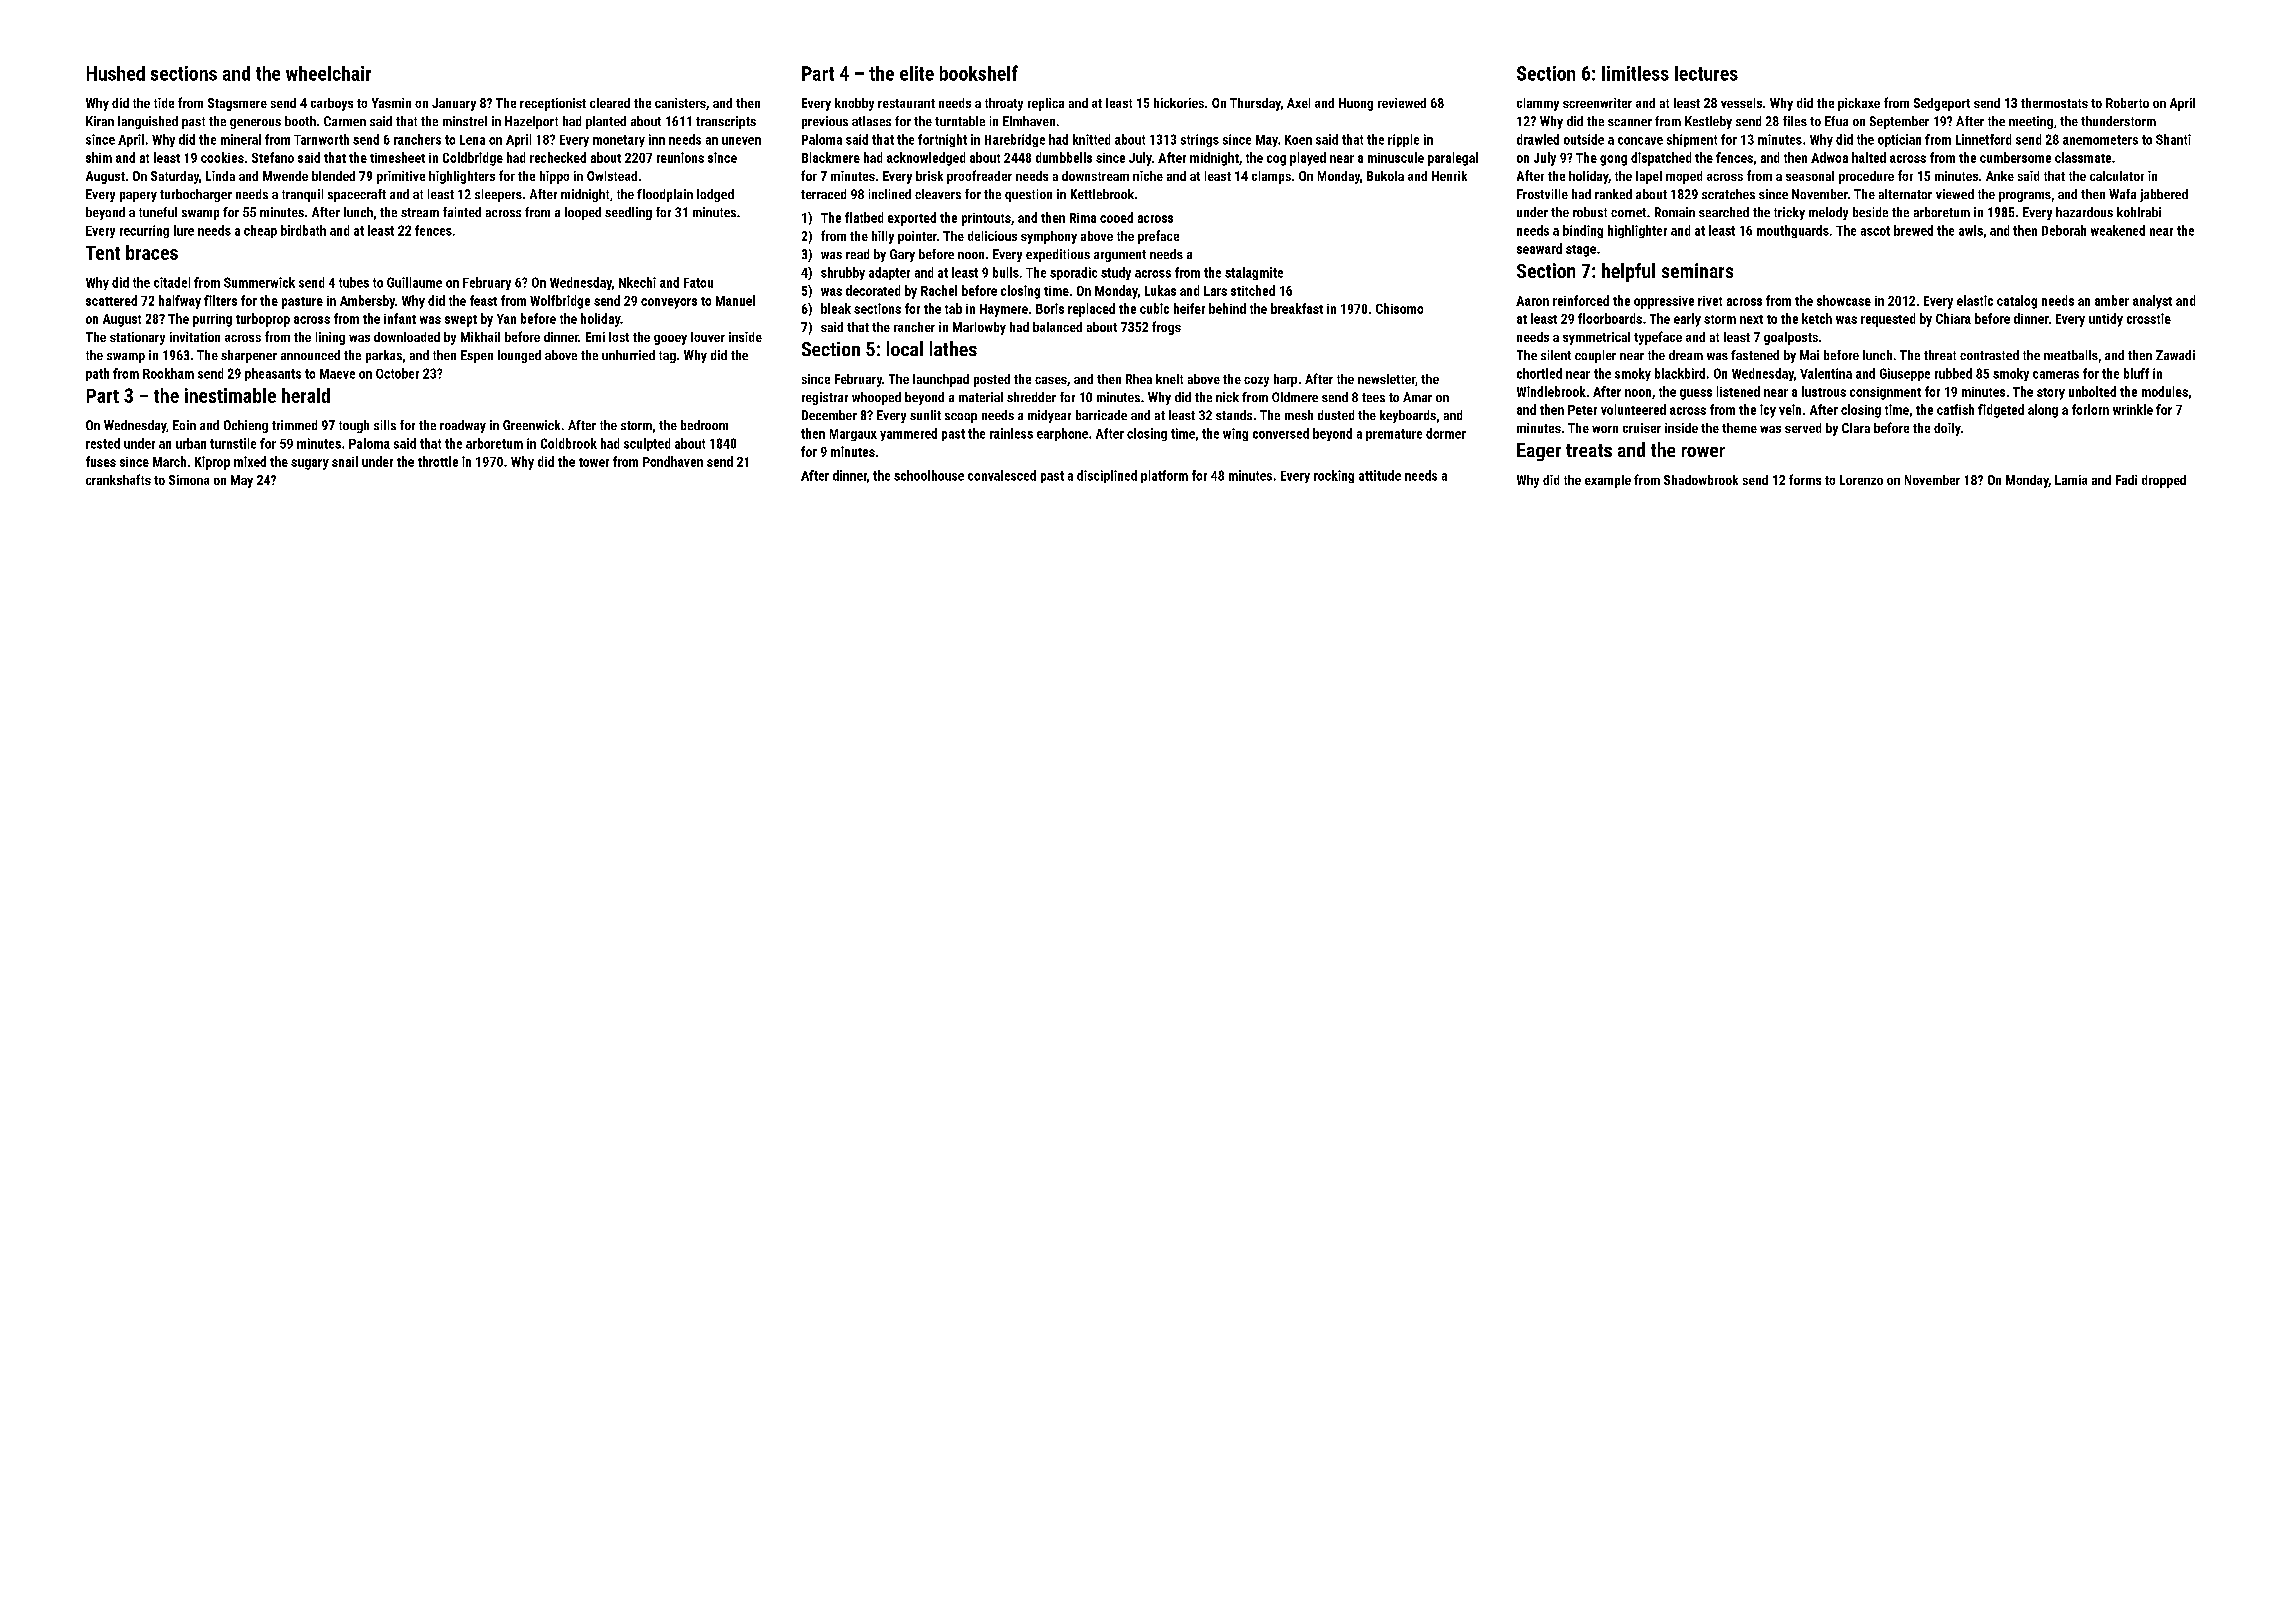 The height and width of the image is (1614, 2282). Describe the element at coordinates (1635, 73) in the image. I see `limitless` at that location.
